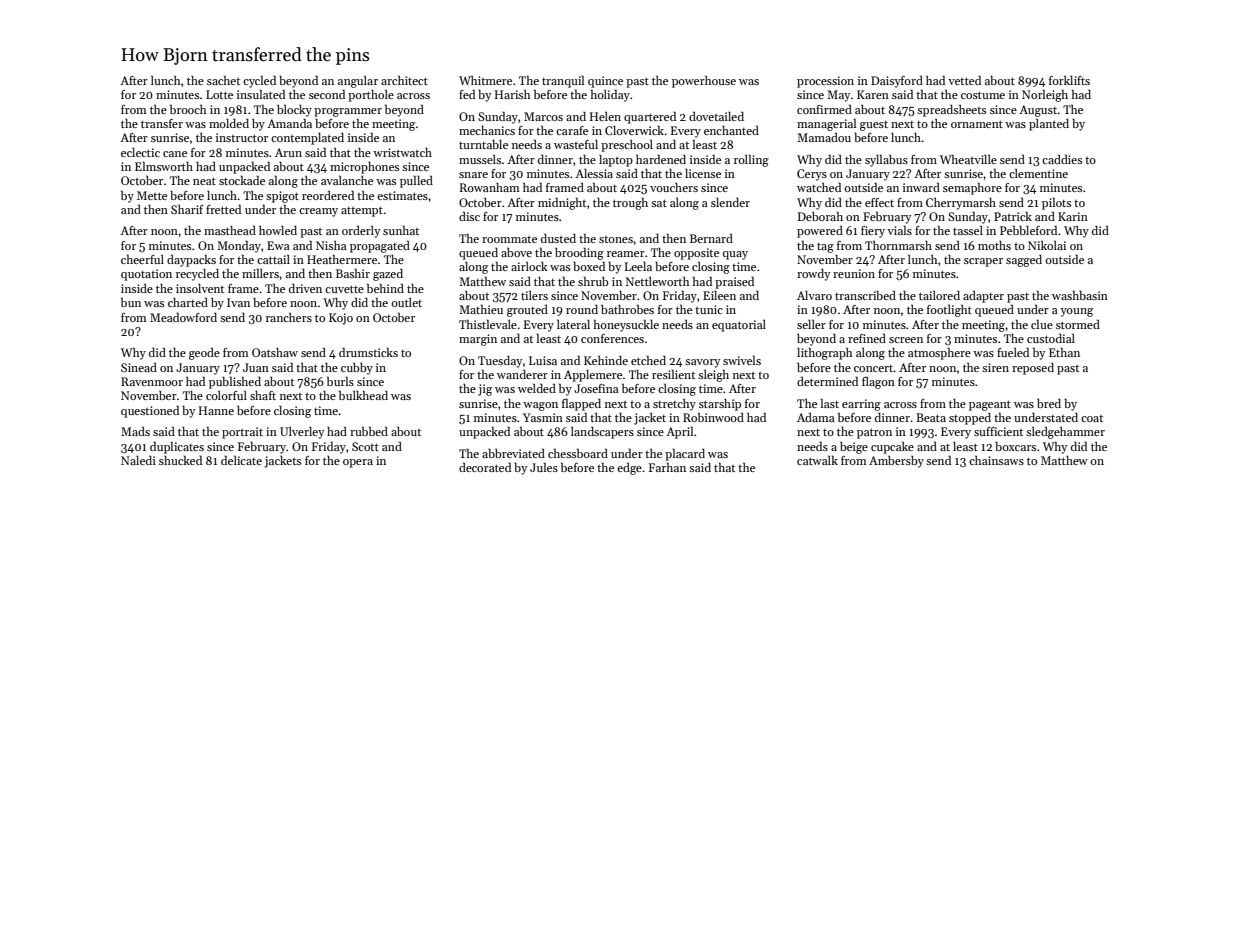  I want to click on grouted, so click(527, 310).
